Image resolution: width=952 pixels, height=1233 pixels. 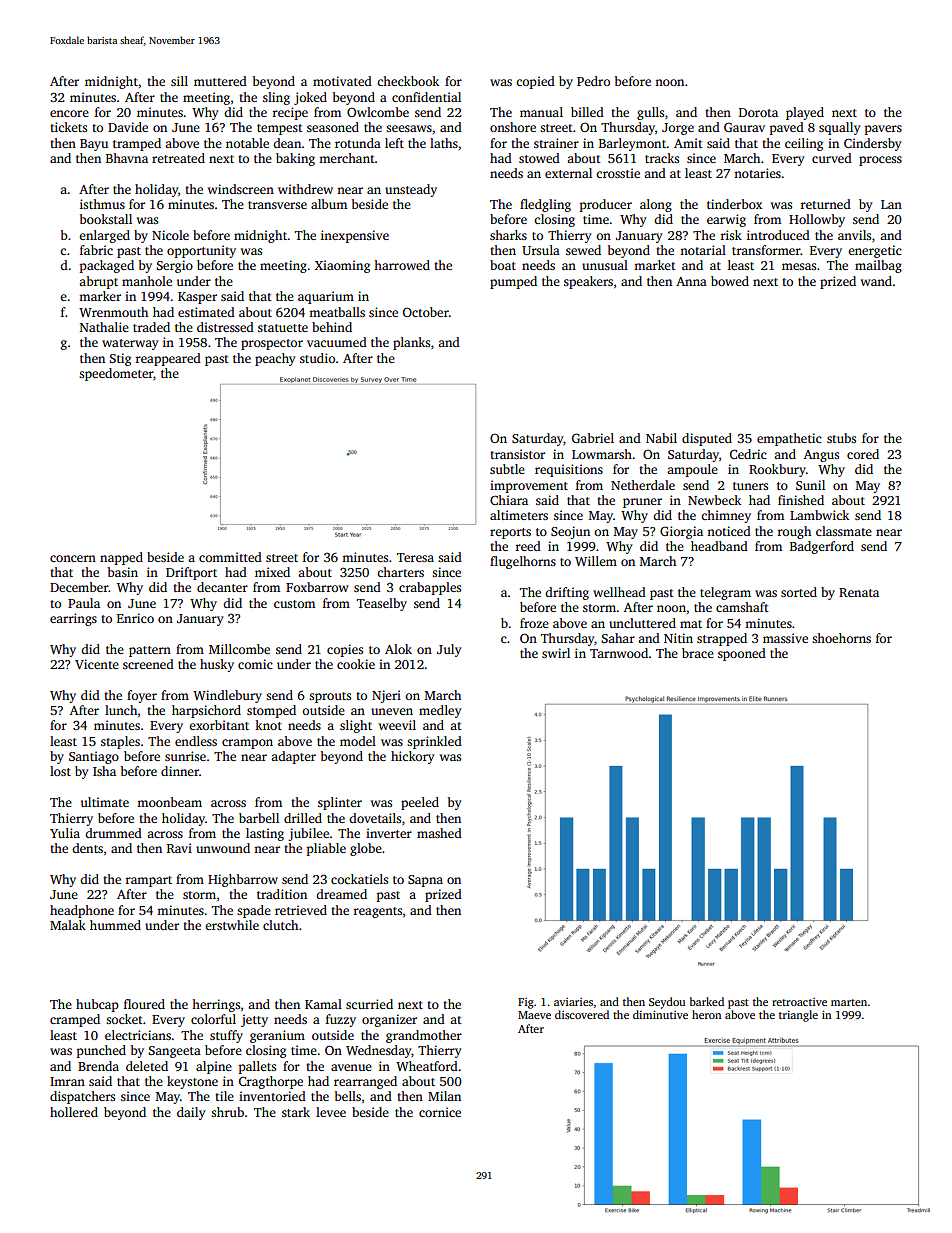 What do you see at coordinates (440, 711) in the image?
I see `medley` at bounding box center [440, 711].
